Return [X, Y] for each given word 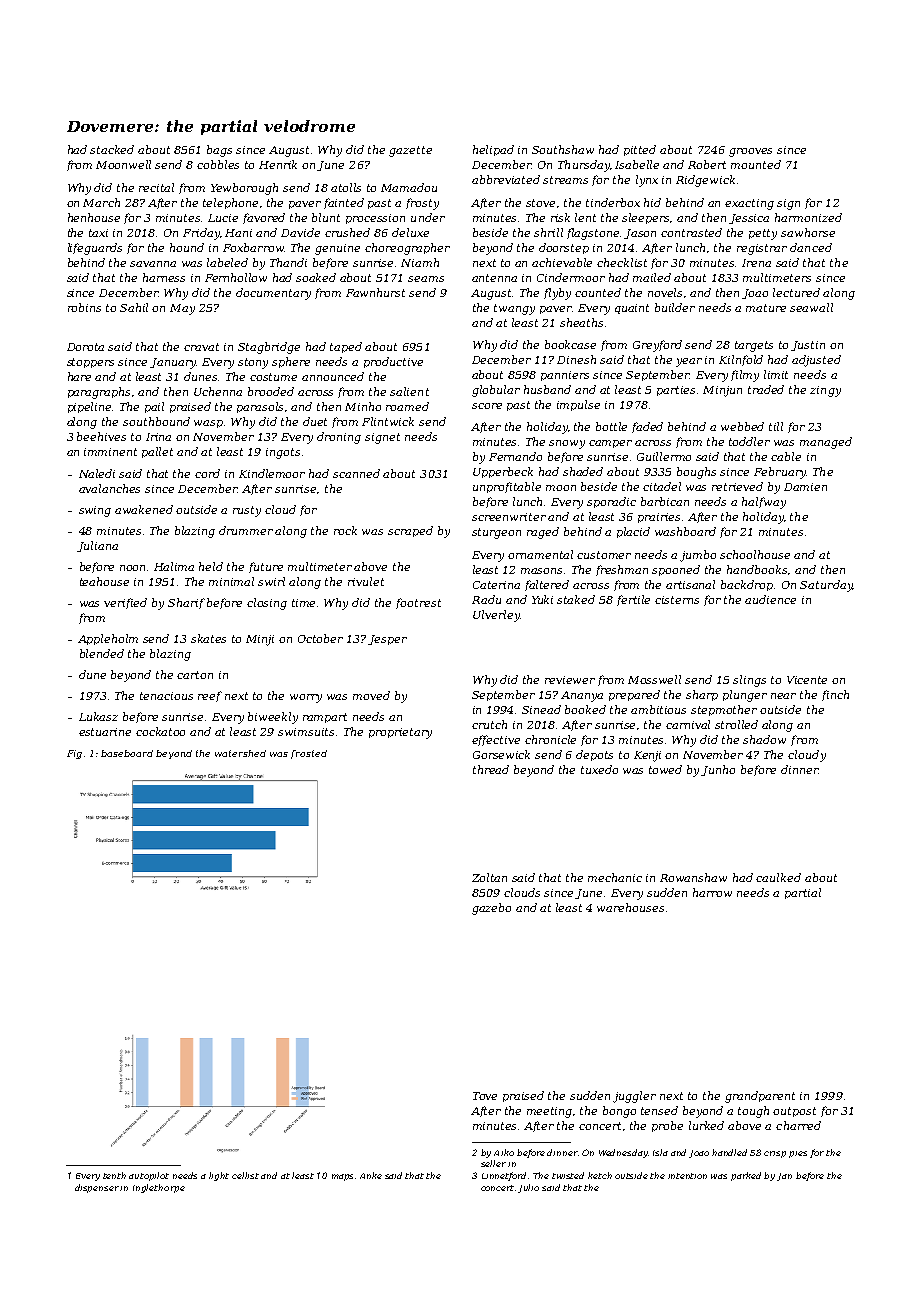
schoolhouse [755, 554]
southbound [156, 421]
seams [426, 279]
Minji [260, 640]
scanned [356, 473]
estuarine [105, 732]
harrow [712, 892]
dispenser [97, 1188]
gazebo [491, 909]
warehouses [630, 907]
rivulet [366, 581]
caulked [778, 877]
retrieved [737, 486]
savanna [153, 264]
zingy [825, 391]
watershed [240, 753]
